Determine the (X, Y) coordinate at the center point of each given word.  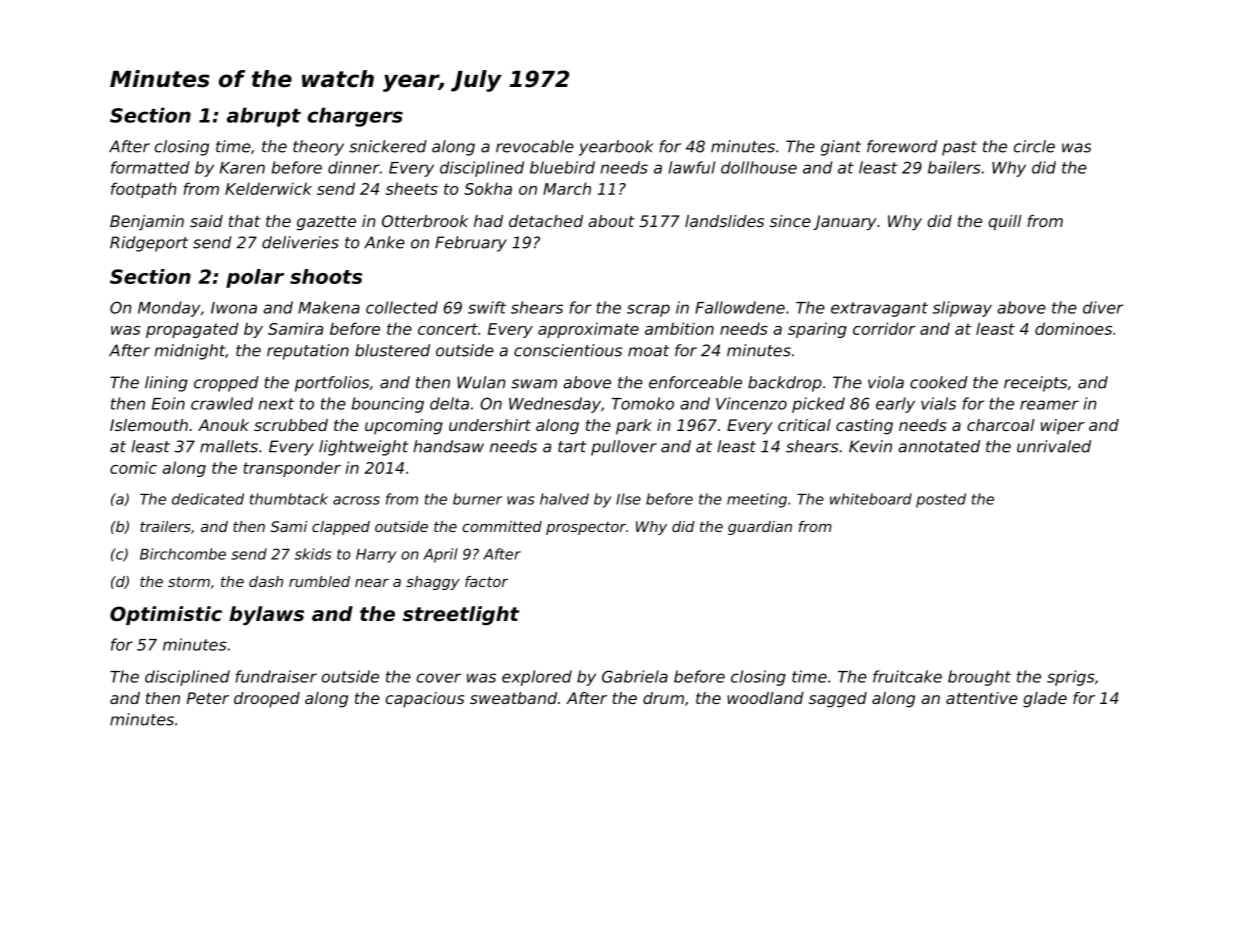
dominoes (1073, 328)
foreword (902, 146)
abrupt (264, 117)
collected (402, 307)
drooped (267, 700)
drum (663, 698)
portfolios (332, 384)
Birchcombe (183, 554)
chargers (355, 117)
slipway (962, 309)
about (611, 221)
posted (941, 500)
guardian (760, 528)
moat (648, 351)
